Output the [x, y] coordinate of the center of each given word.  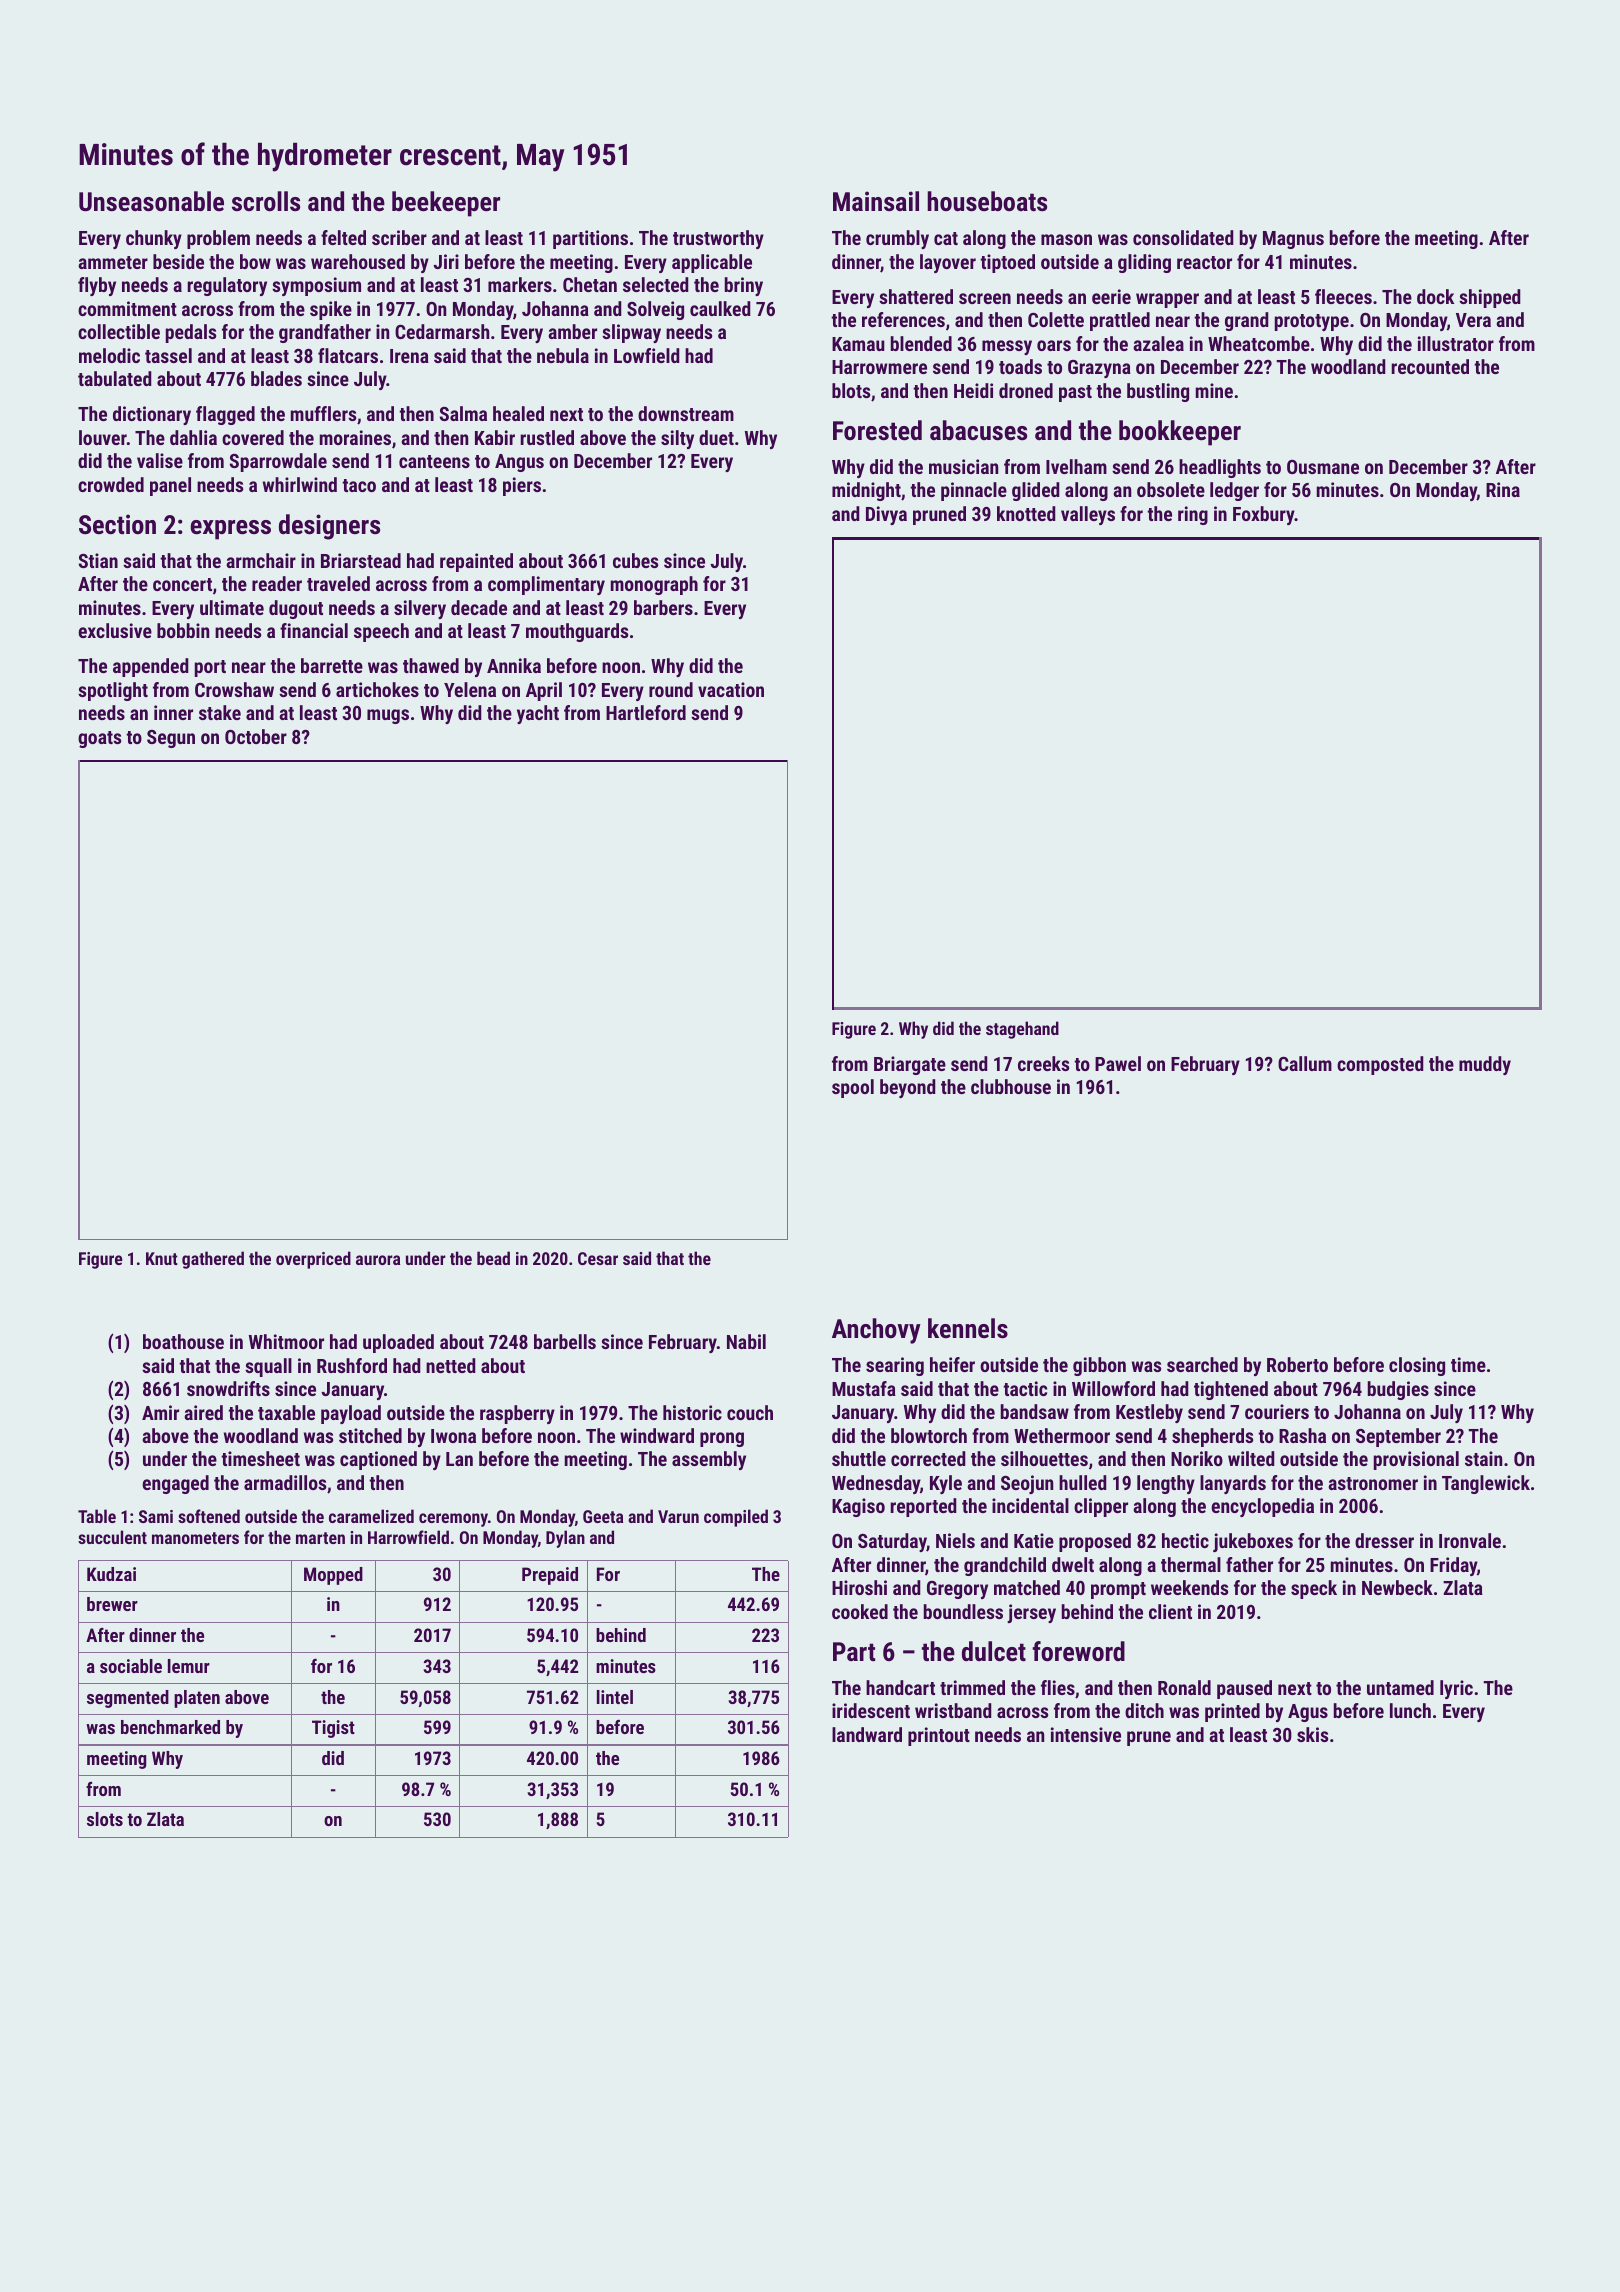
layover [948, 263]
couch [750, 1412]
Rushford [352, 1365]
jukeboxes [1253, 1542]
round [671, 689]
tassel [168, 355]
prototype [1312, 322]
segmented [128, 1699]
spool [853, 1088]
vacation [731, 689]
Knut [162, 1258]
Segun [171, 739]
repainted [476, 562]
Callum [1305, 1063]
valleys [1088, 515]
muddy [1485, 1065]
